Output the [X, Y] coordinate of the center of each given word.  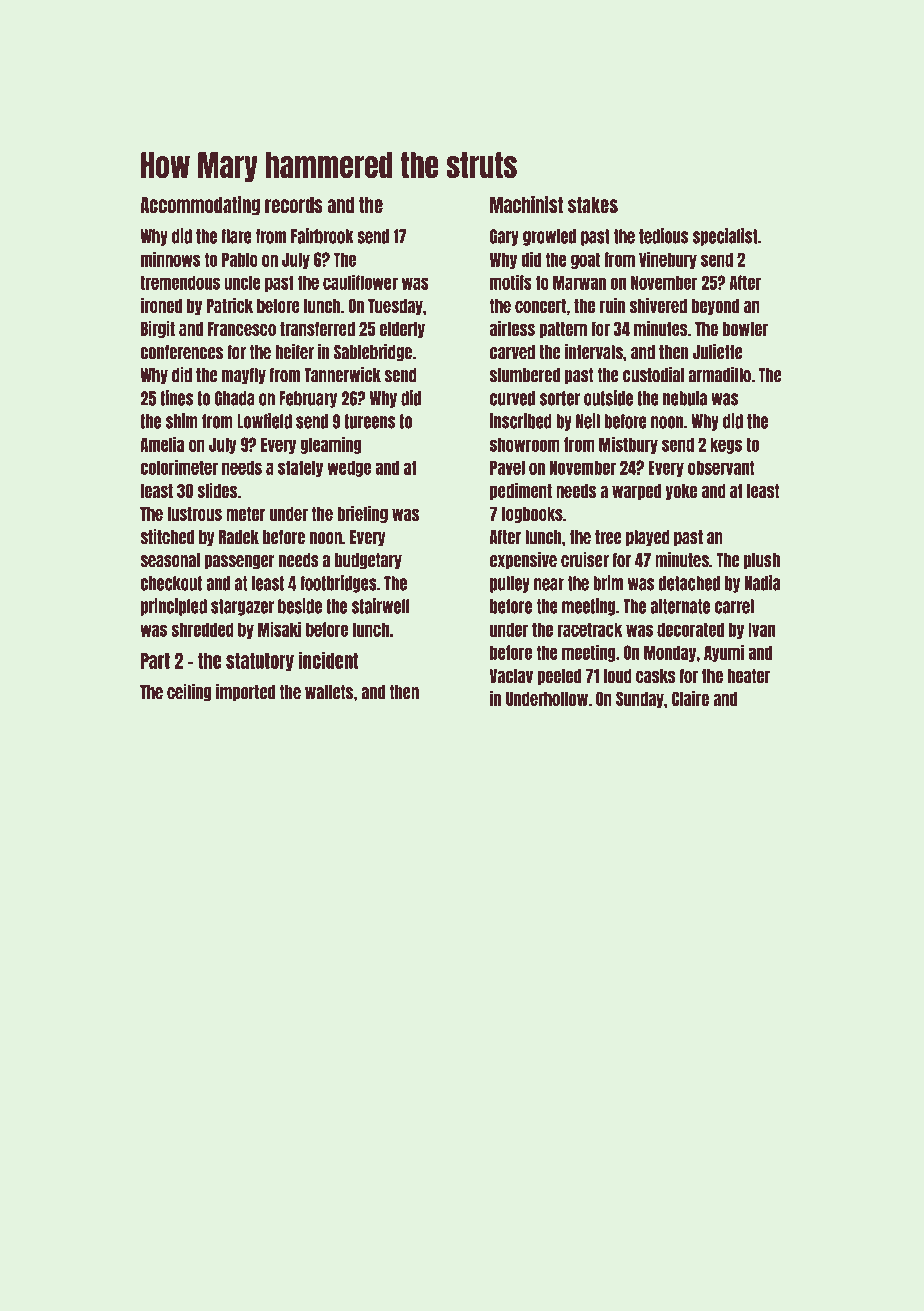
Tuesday [395, 307]
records [294, 205]
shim [182, 421]
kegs [726, 445]
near [549, 584]
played [648, 538]
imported [245, 693]
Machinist [526, 204]
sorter [560, 398]
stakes [593, 205]
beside [300, 606]
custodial [653, 375]
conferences [181, 352]
